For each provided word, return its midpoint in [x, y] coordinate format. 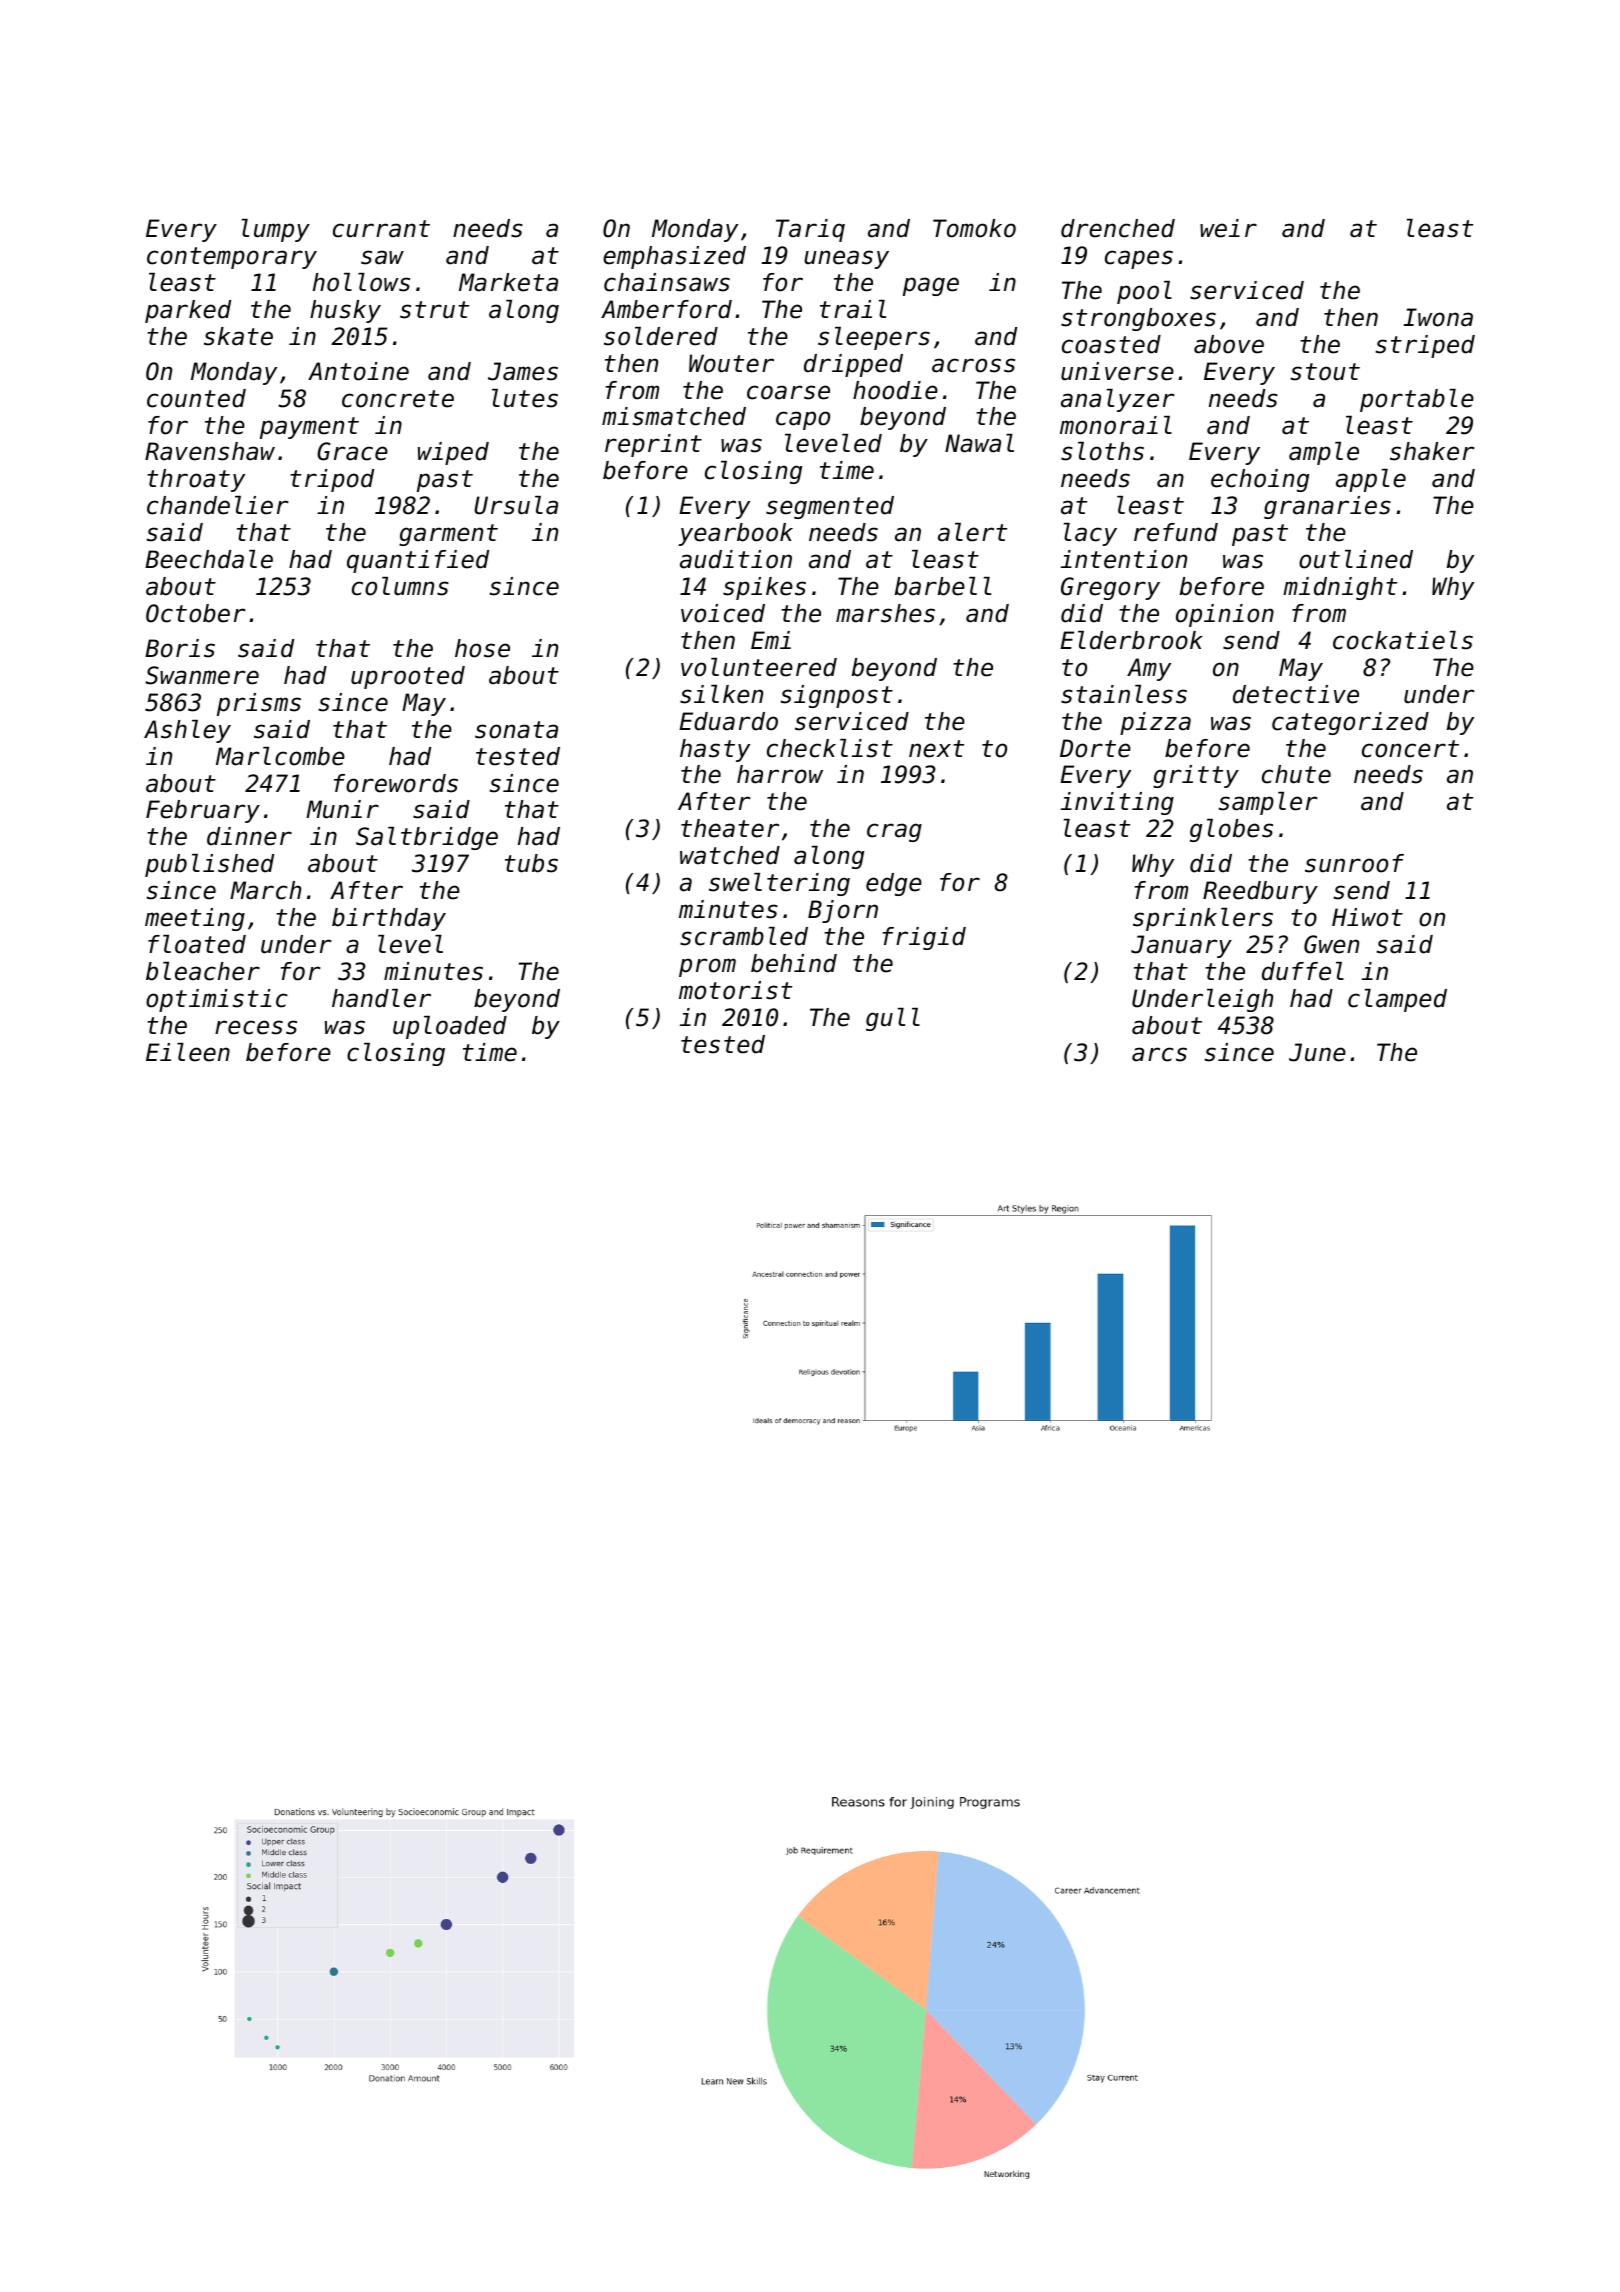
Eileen [188, 1052]
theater [730, 828]
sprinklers [1203, 919]
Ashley [187, 731]
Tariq [810, 230]
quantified [418, 561]
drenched [1118, 228]
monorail [1116, 425]
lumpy [276, 230]
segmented [830, 507]
